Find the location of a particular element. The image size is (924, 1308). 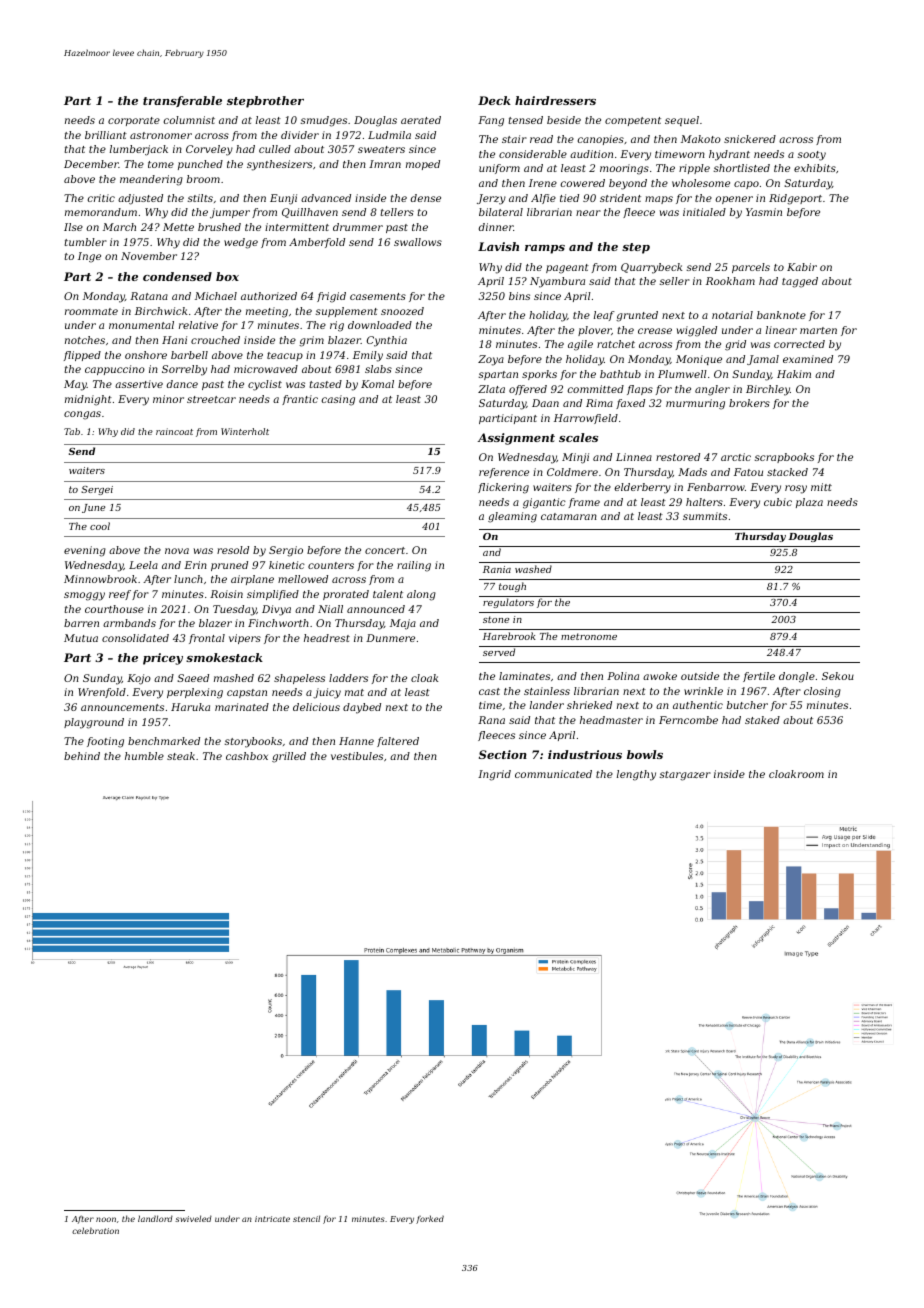

tied is located at coordinates (569, 198).
